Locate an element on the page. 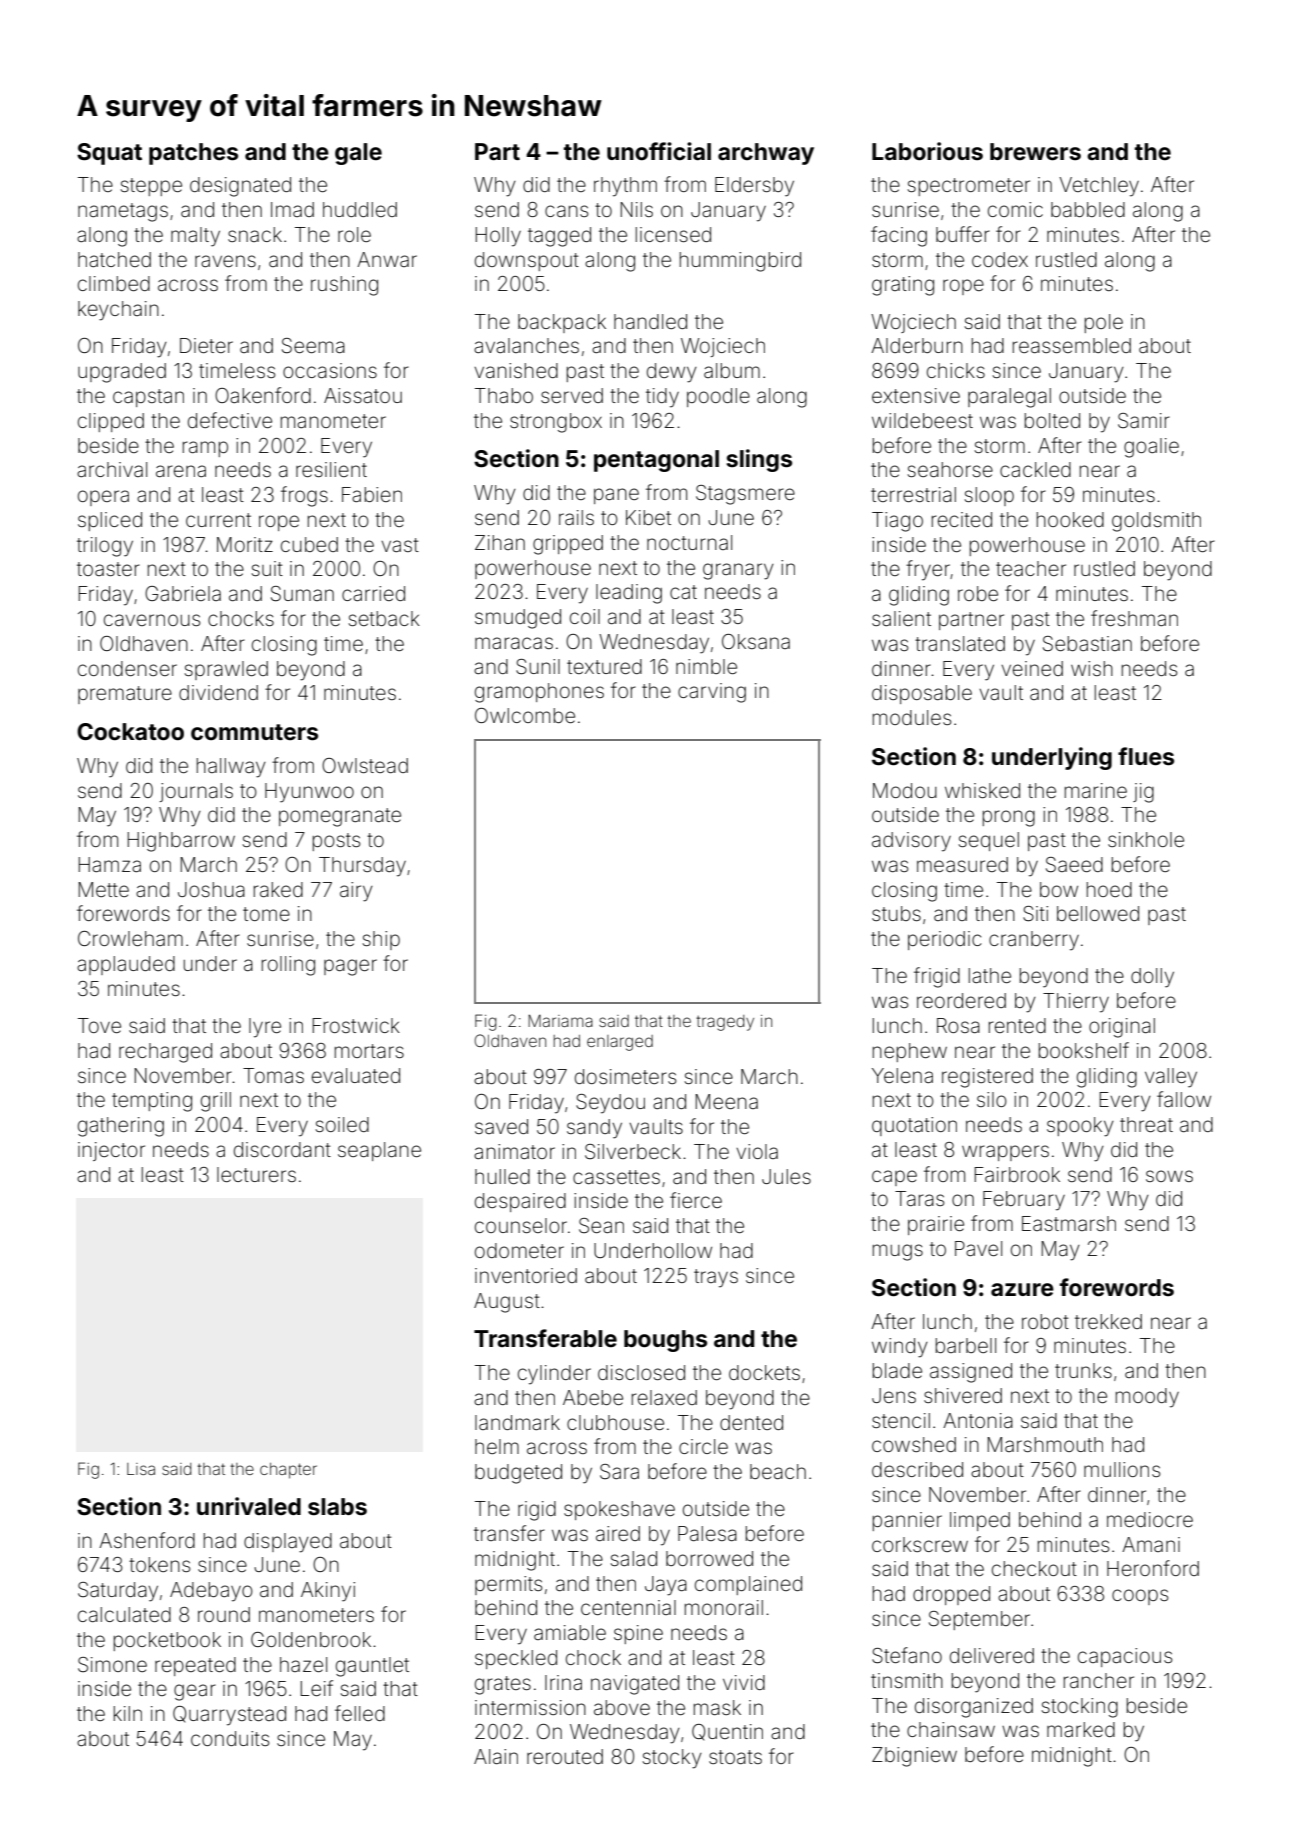 Image resolution: width=1294 pixels, height=1830 pixels. Squat is located at coordinates (109, 154).
